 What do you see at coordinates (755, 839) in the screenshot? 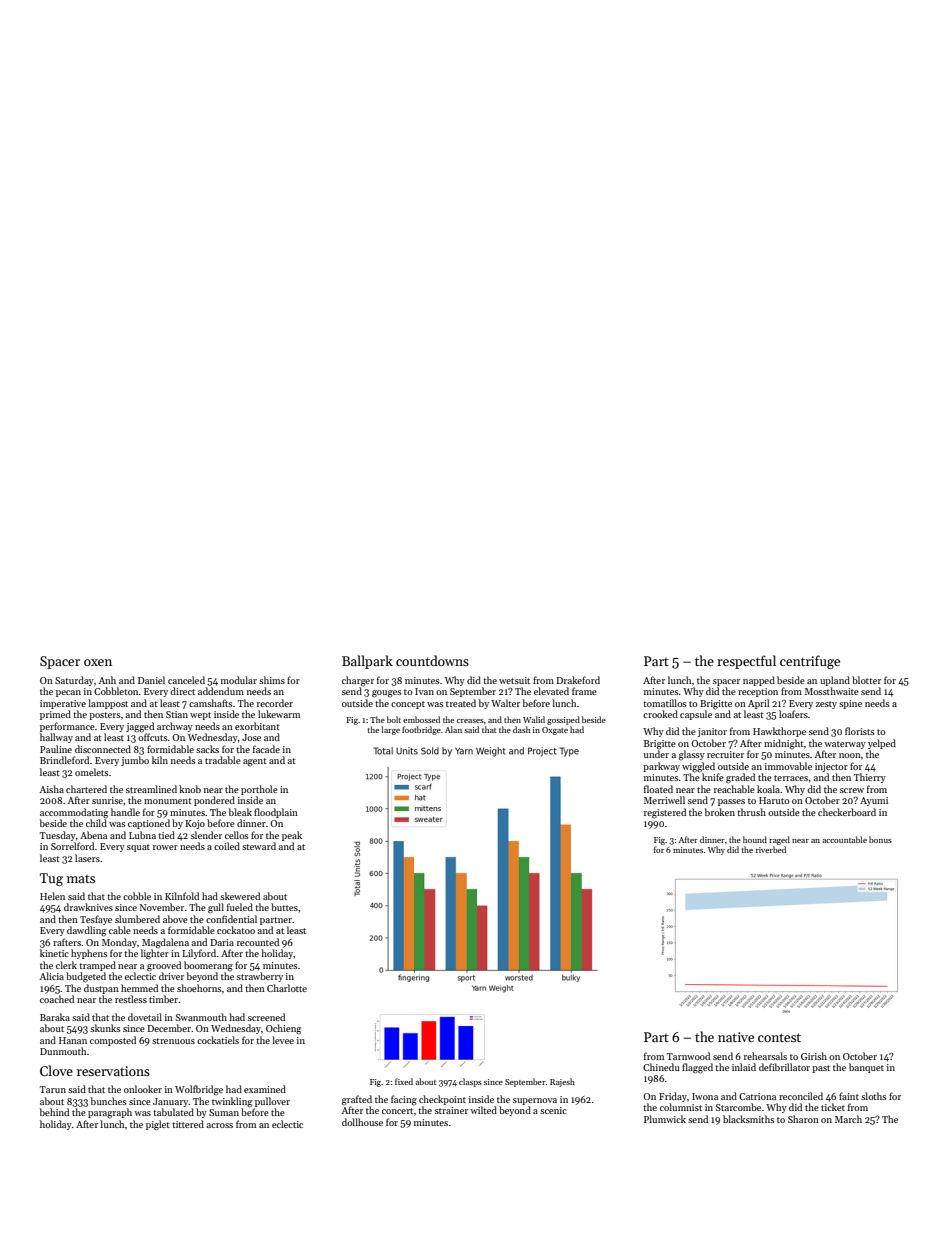
I see `hound` at bounding box center [755, 839].
